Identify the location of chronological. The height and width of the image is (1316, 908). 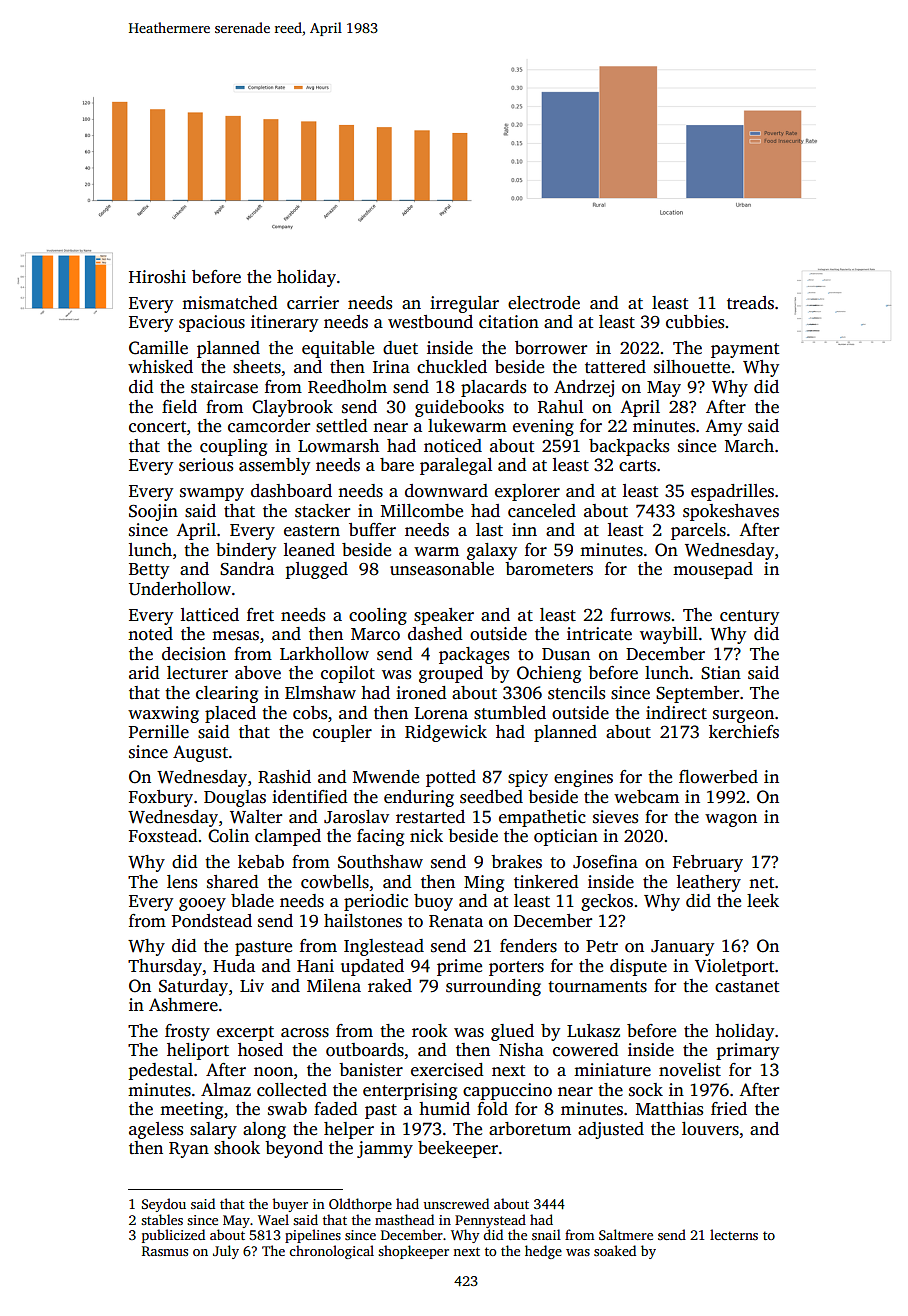
(331, 1252).
